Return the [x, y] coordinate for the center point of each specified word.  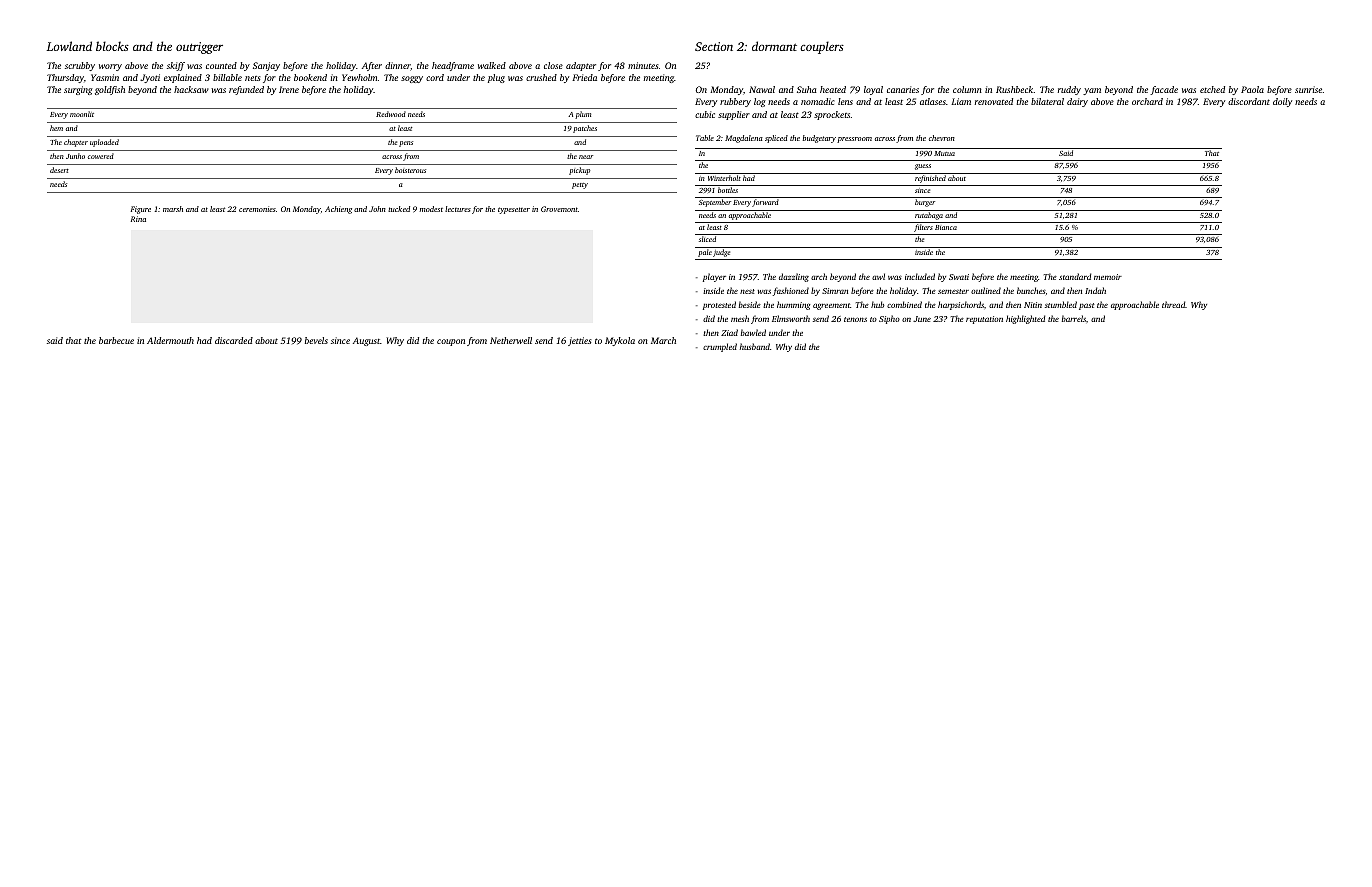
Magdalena [744, 139]
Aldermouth [170, 340]
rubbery [735, 102]
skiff [176, 66]
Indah [1095, 290]
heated [833, 89]
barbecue [116, 340]
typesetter [514, 210]
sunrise [1308, 89]
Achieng [338, 210]
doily [1282, 102]
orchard [1147, 101]
